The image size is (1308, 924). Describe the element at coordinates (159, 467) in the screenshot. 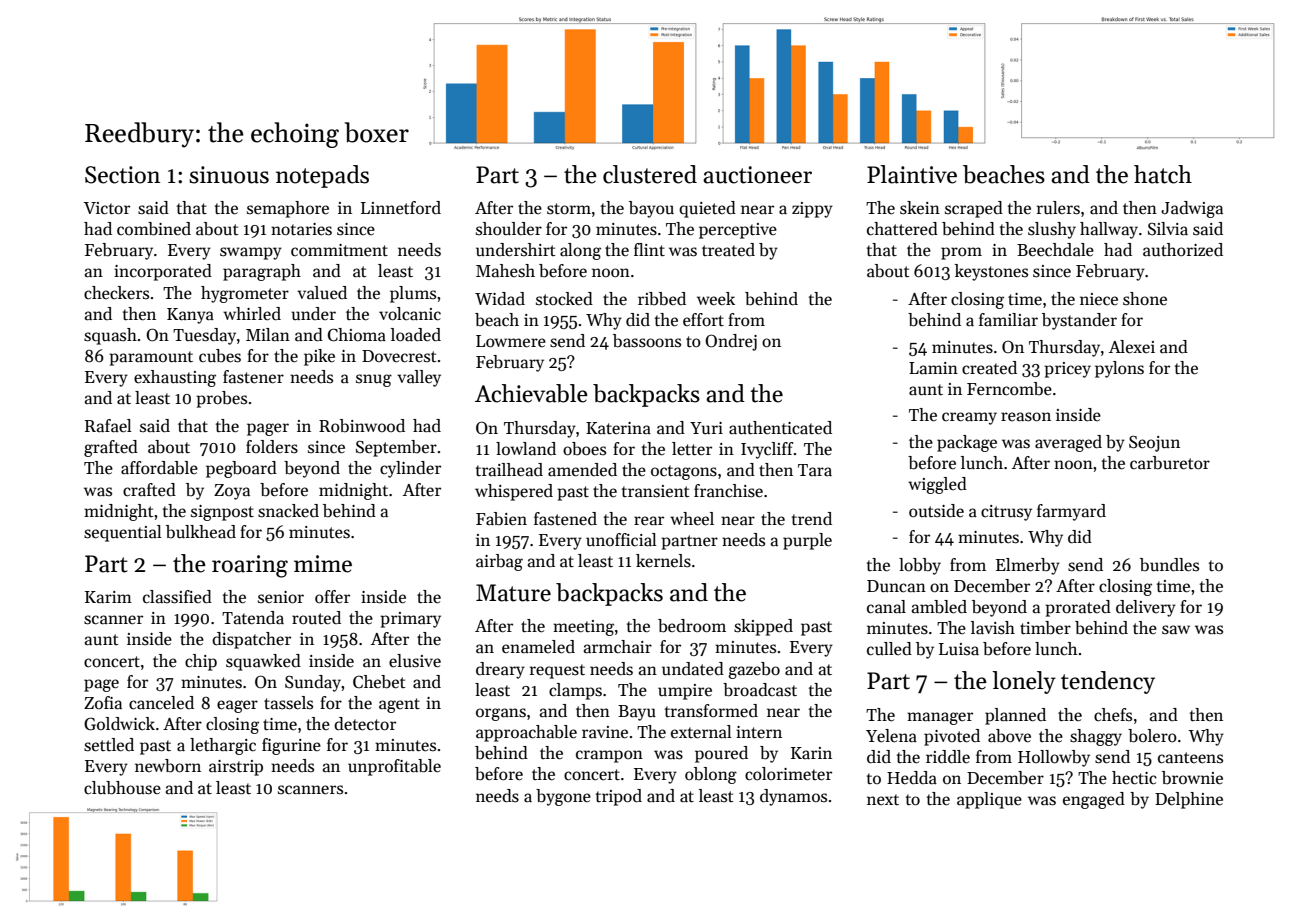

I see `affordable` at that location.
